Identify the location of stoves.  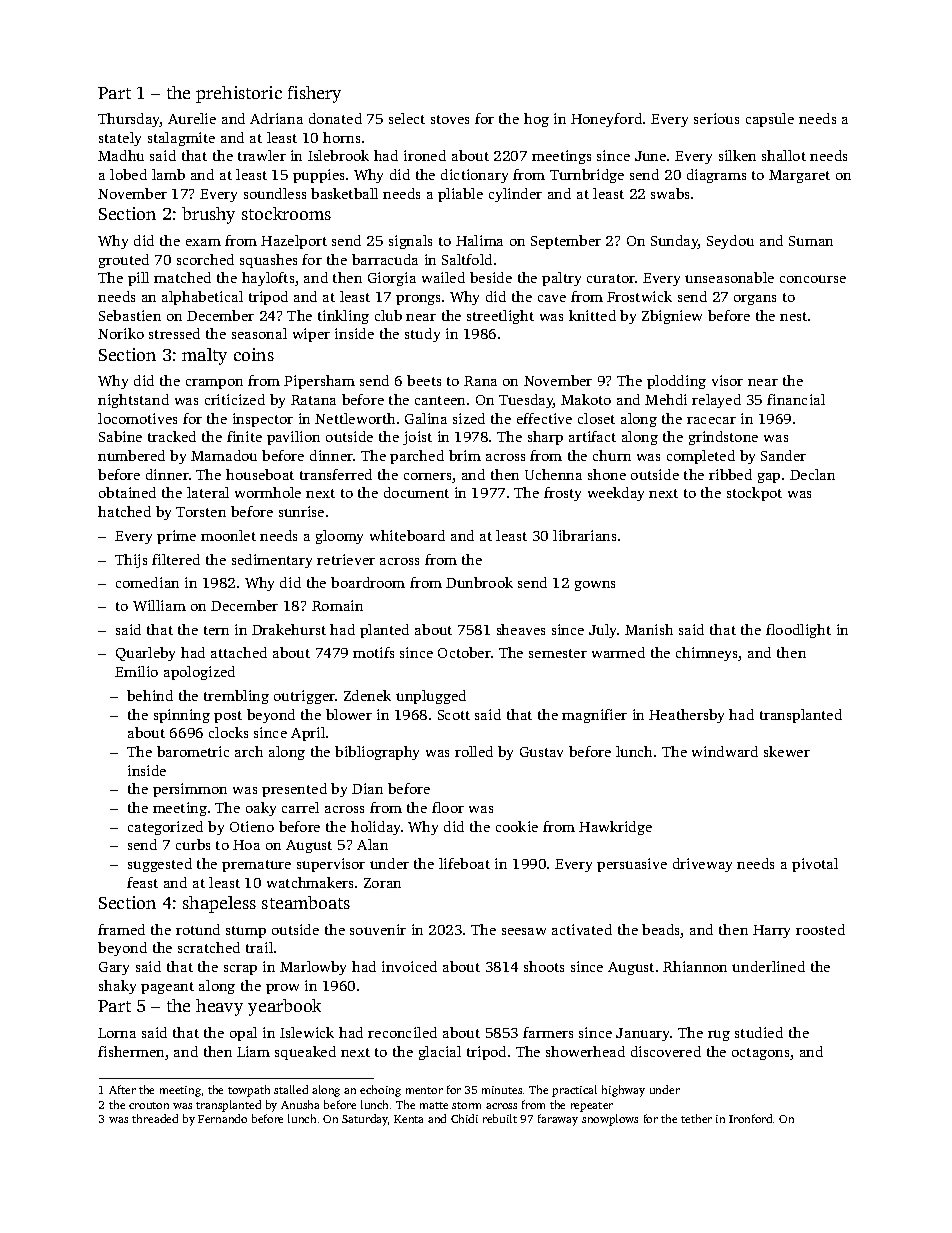
(450, 119).
